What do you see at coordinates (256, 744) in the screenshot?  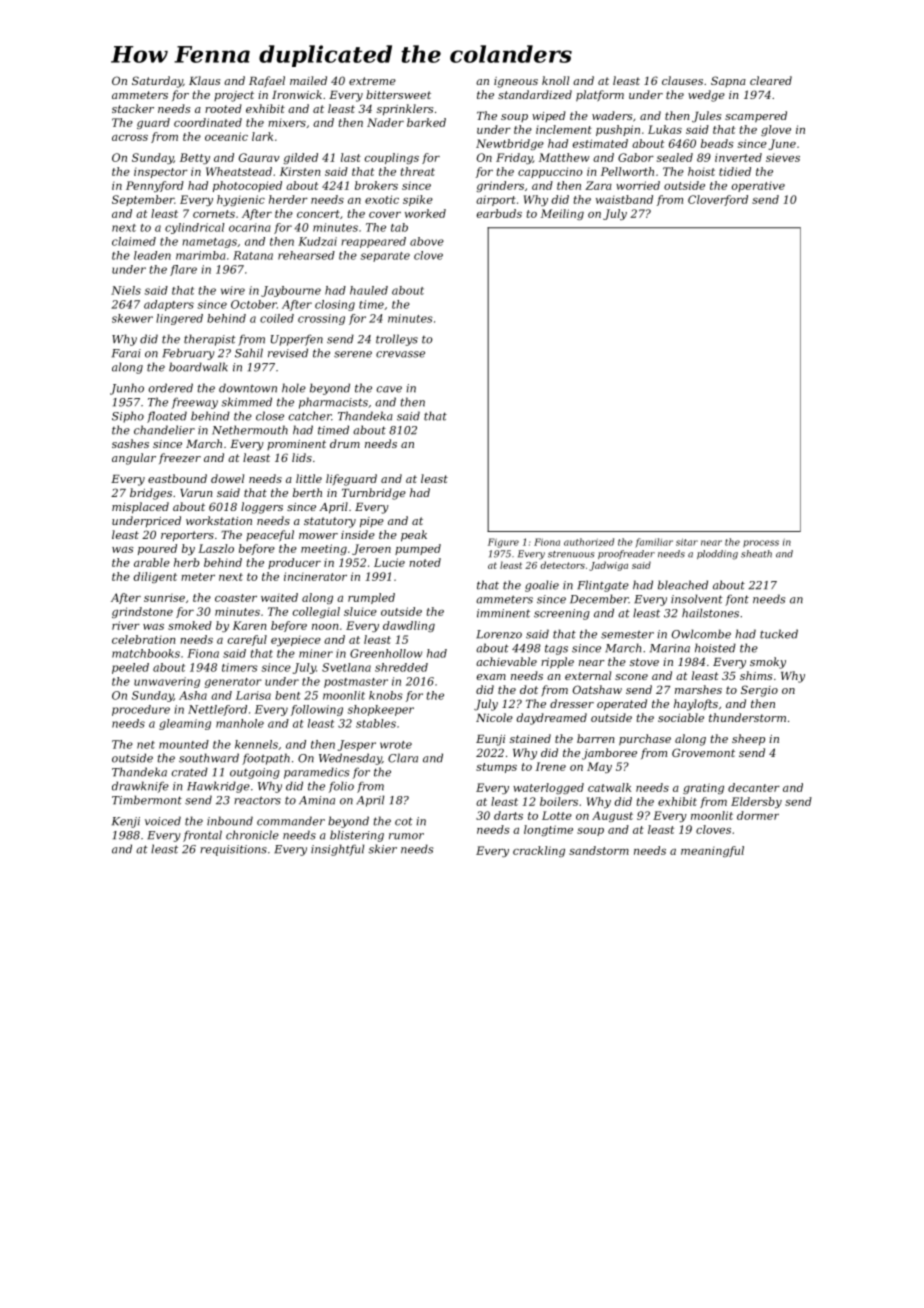 I see `kennels` at bounding box center [256, 744].
